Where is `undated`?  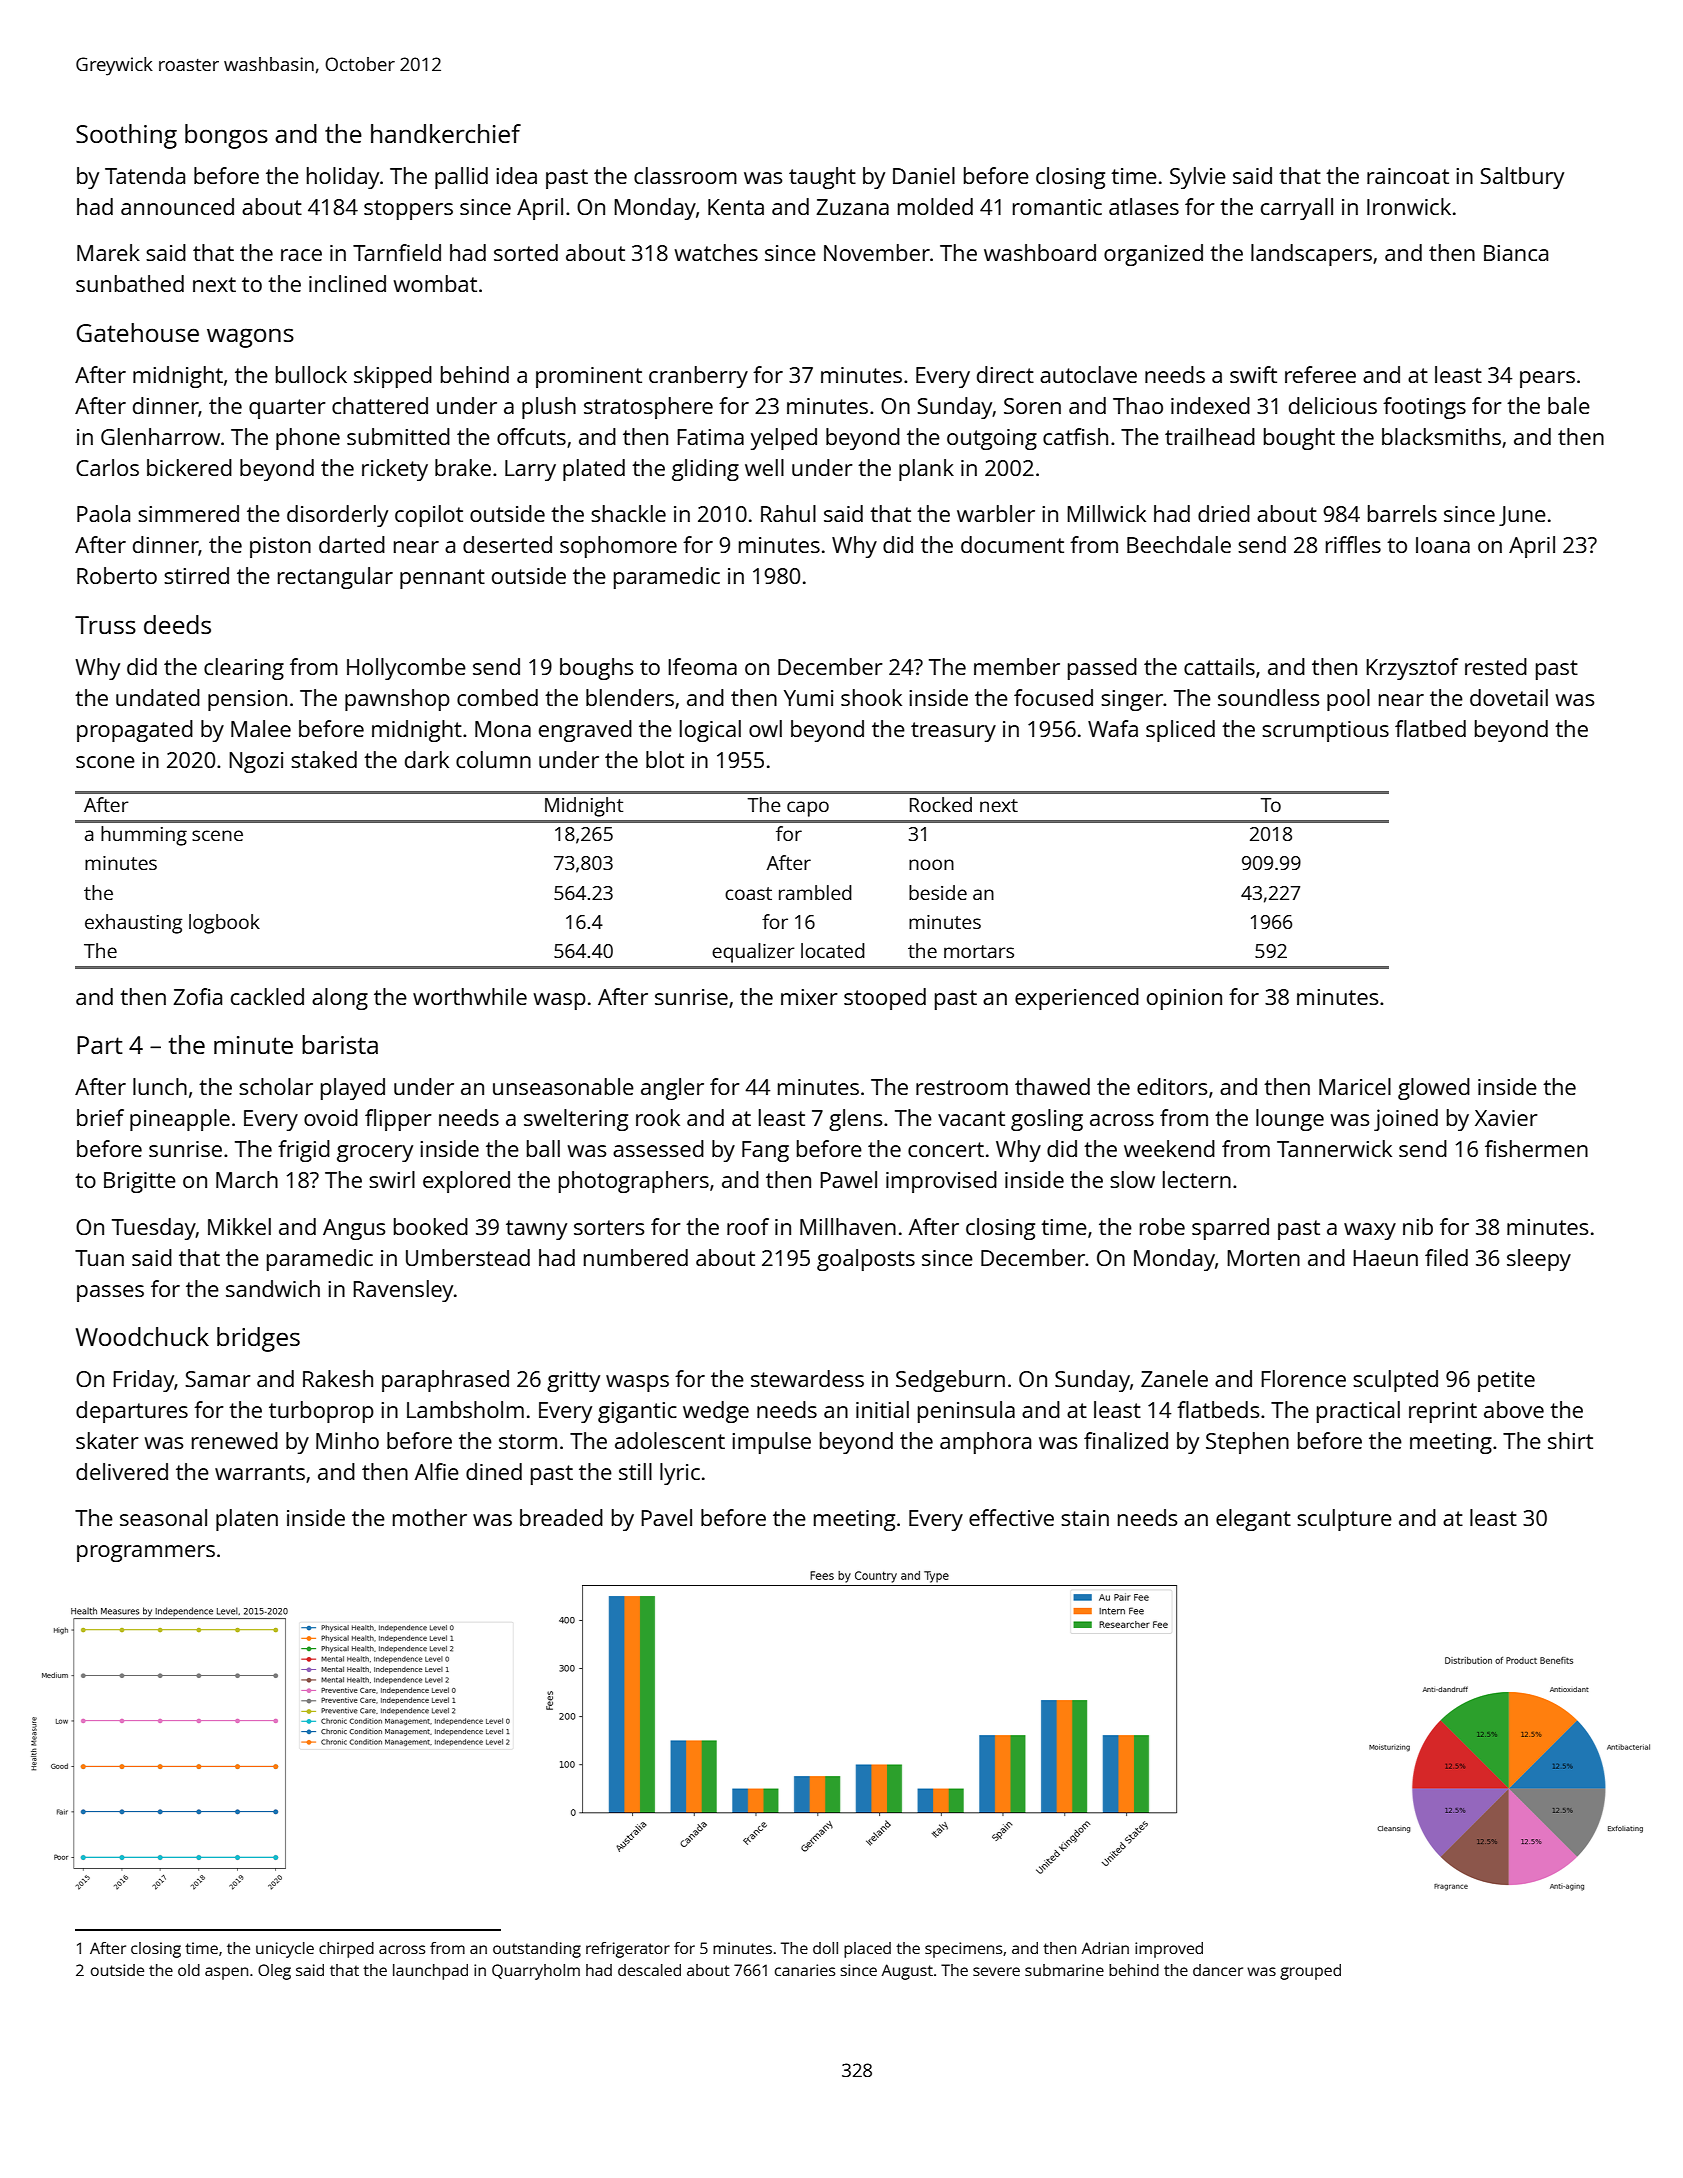 undated is located at coordinates (158, 697).
